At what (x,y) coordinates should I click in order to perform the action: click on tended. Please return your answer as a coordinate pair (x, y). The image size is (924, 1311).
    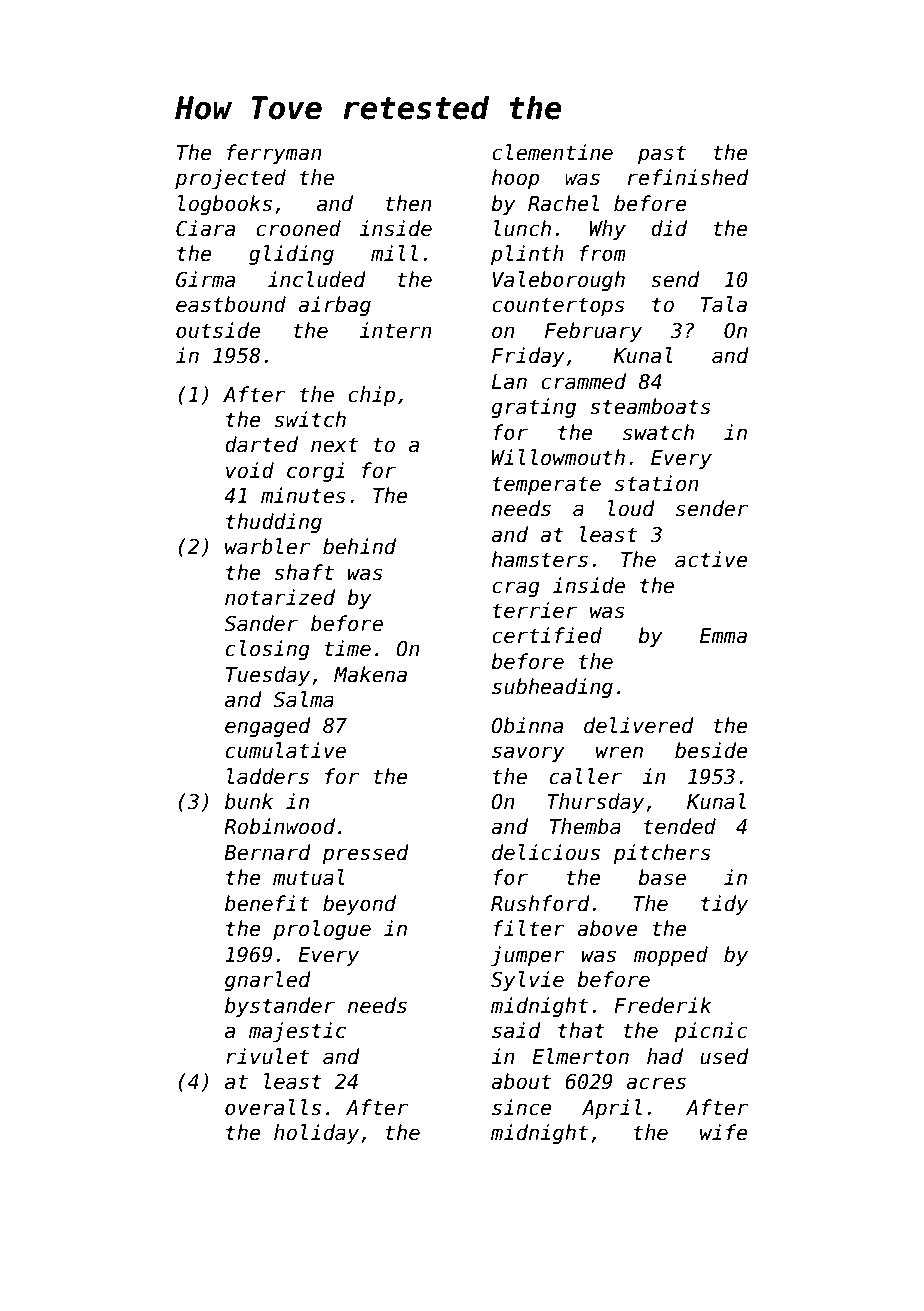
    Looking at the image, I should click on (680, 826).
